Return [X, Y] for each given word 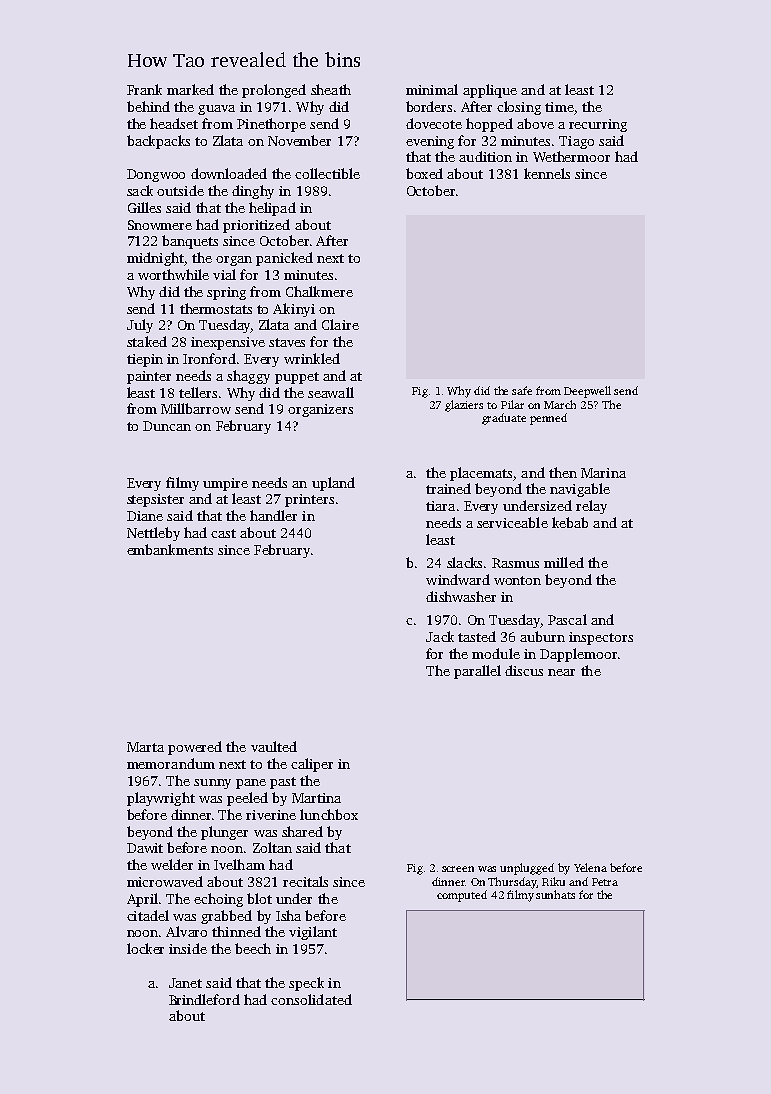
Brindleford [204, 999]
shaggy [248, 377]
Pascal [567, 619]
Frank [144, 89]
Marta [145, 747]
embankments [170, 549]
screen [458, 869]
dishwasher [461, 596]
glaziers [464, 406]
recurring [598, 125]
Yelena [590, 867]
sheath [331, 89]
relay [591, 507]
